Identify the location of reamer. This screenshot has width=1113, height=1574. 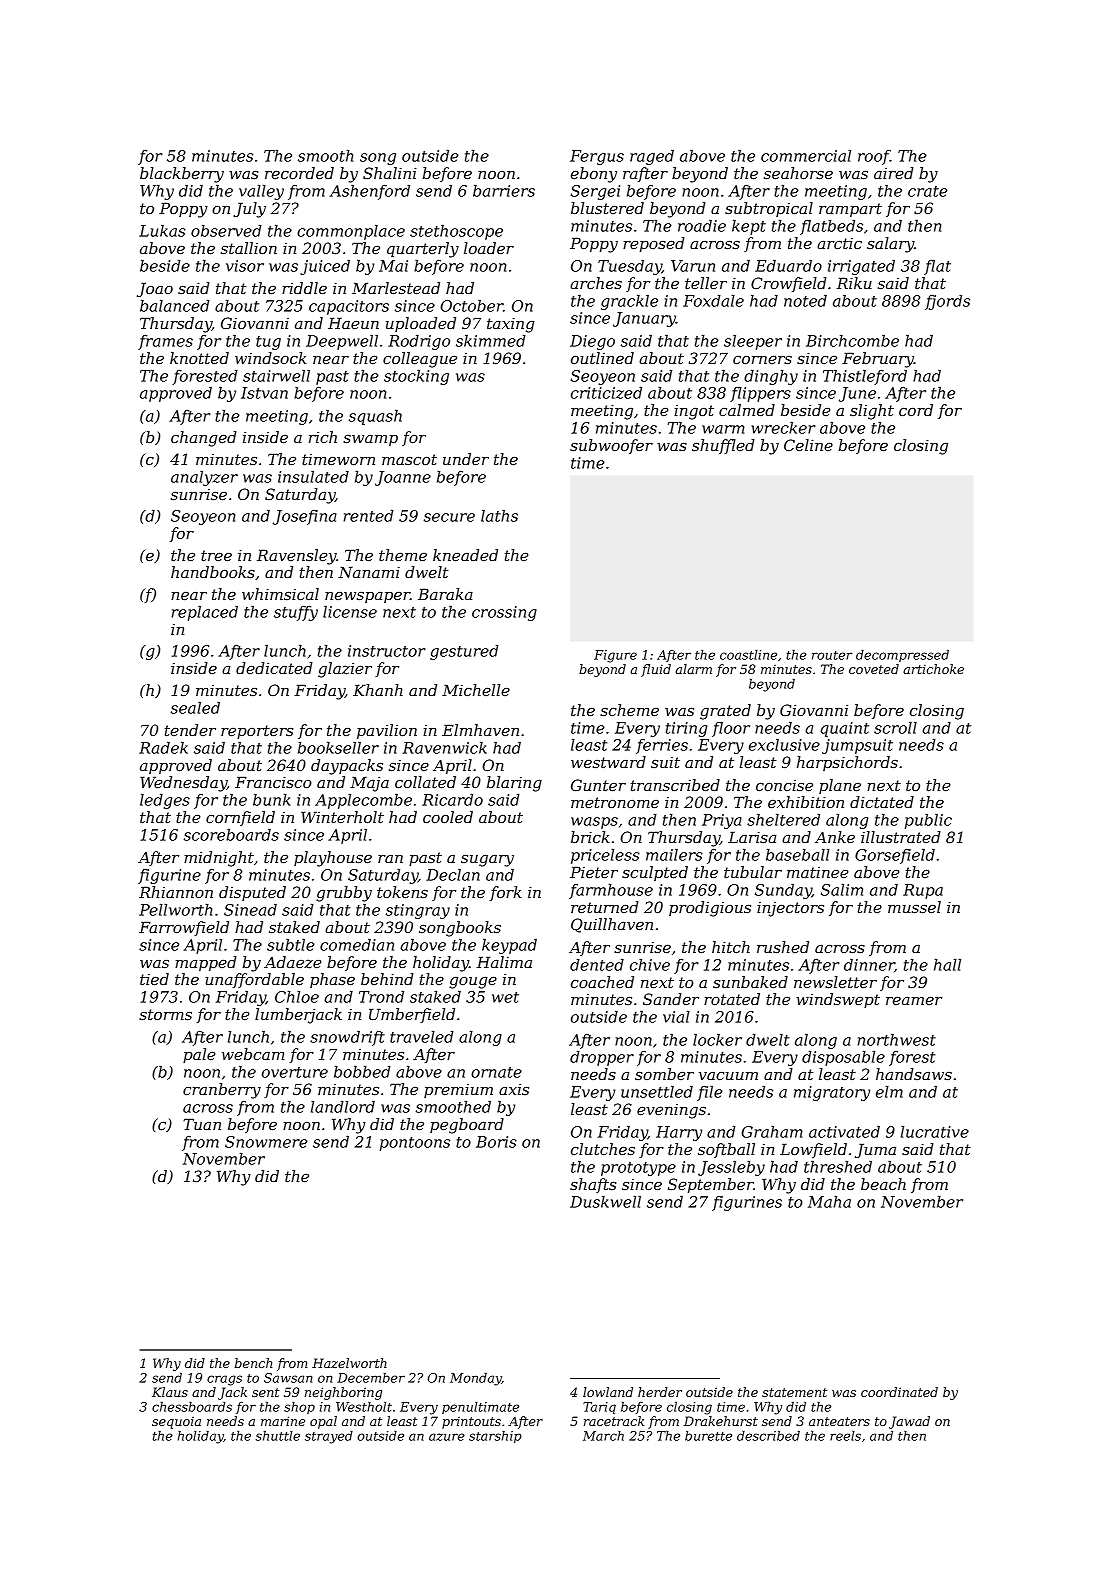
(914, 1001).
